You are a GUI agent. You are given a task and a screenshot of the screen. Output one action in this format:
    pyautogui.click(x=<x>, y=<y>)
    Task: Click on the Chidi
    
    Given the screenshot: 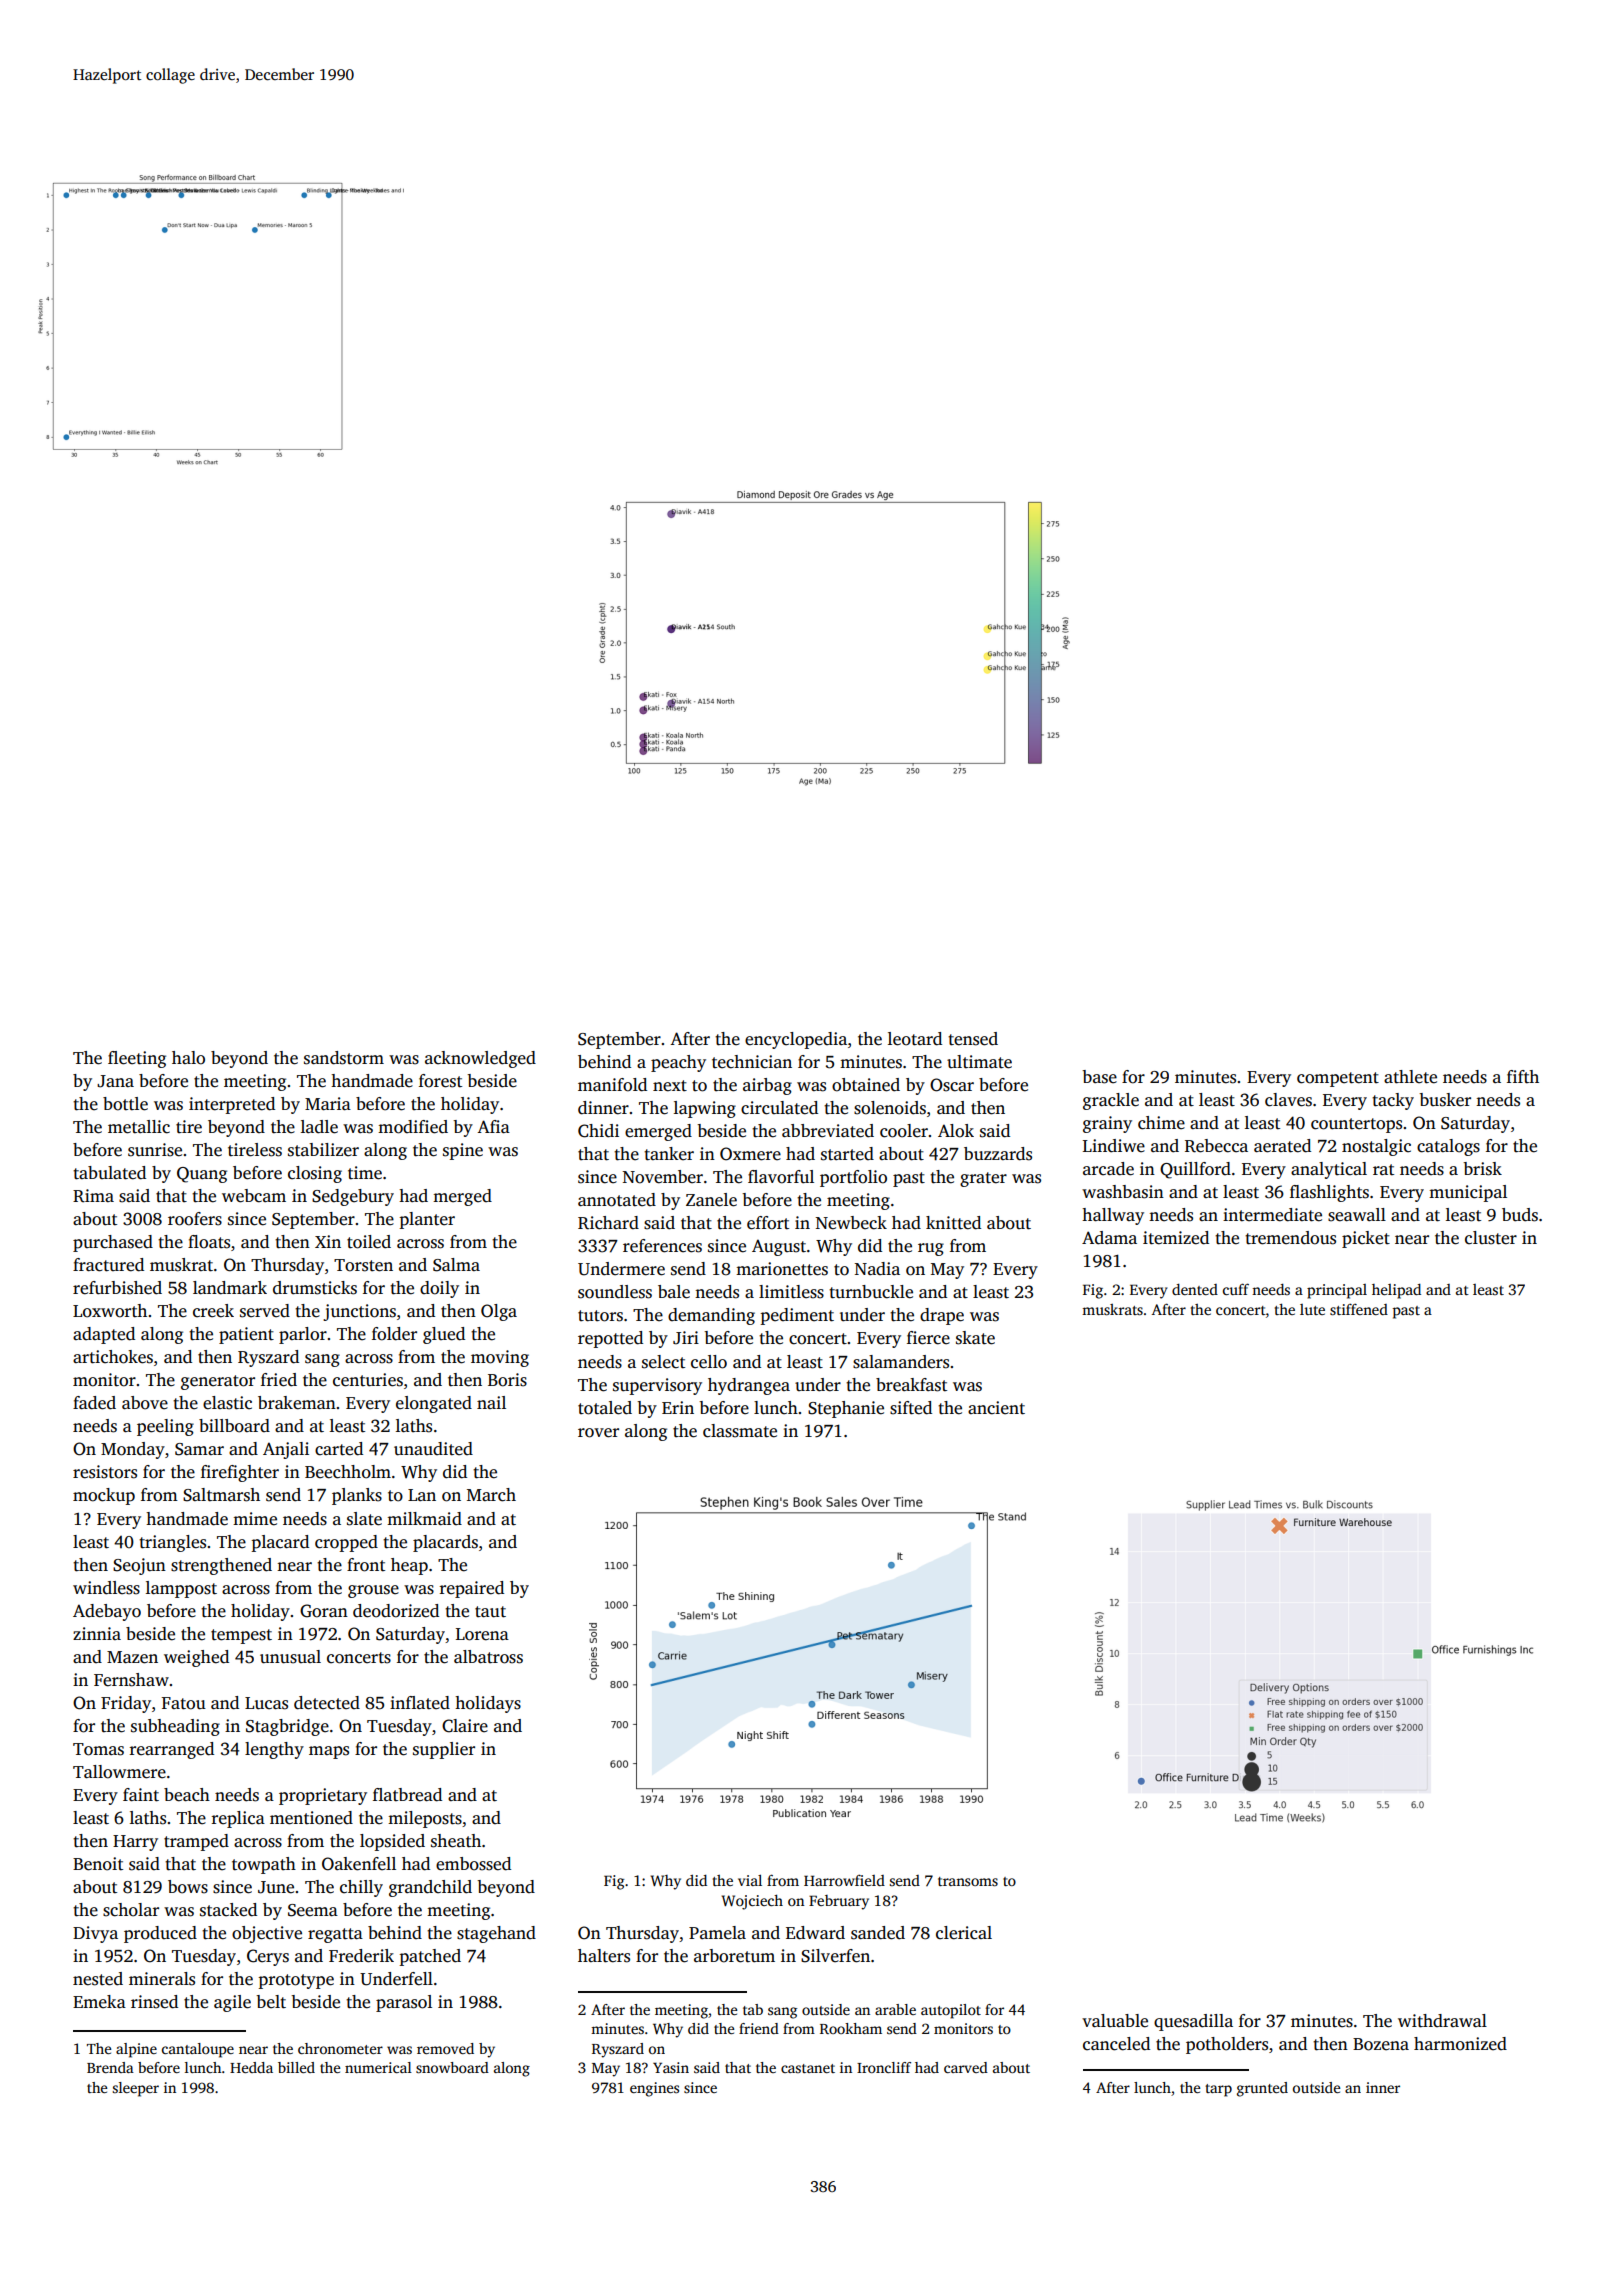 What is the action you would take?
    pyautogui.click(x=598, y=1131)
